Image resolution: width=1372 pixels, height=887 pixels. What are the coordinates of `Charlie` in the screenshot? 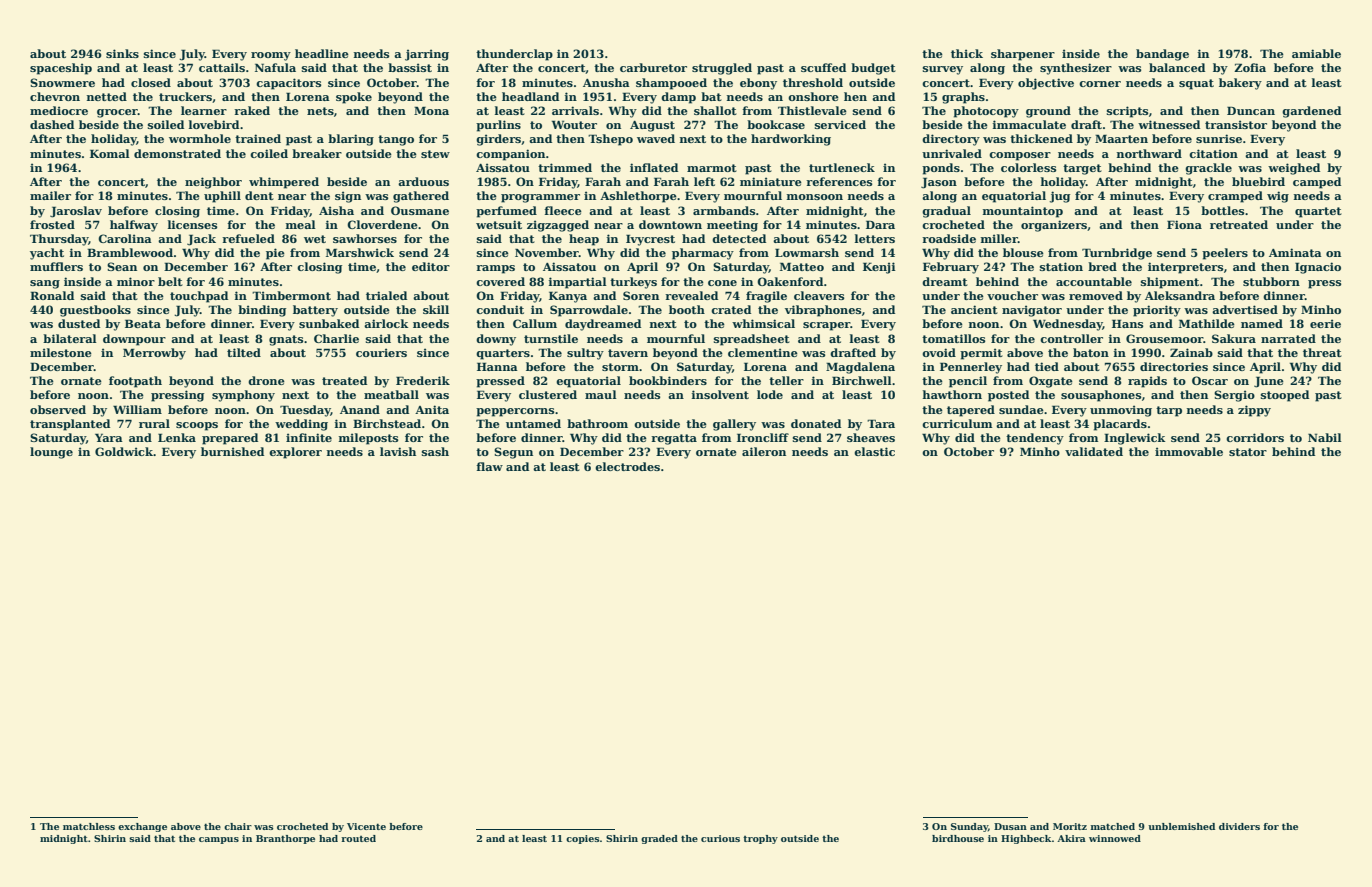 It's located at (336, 338).
